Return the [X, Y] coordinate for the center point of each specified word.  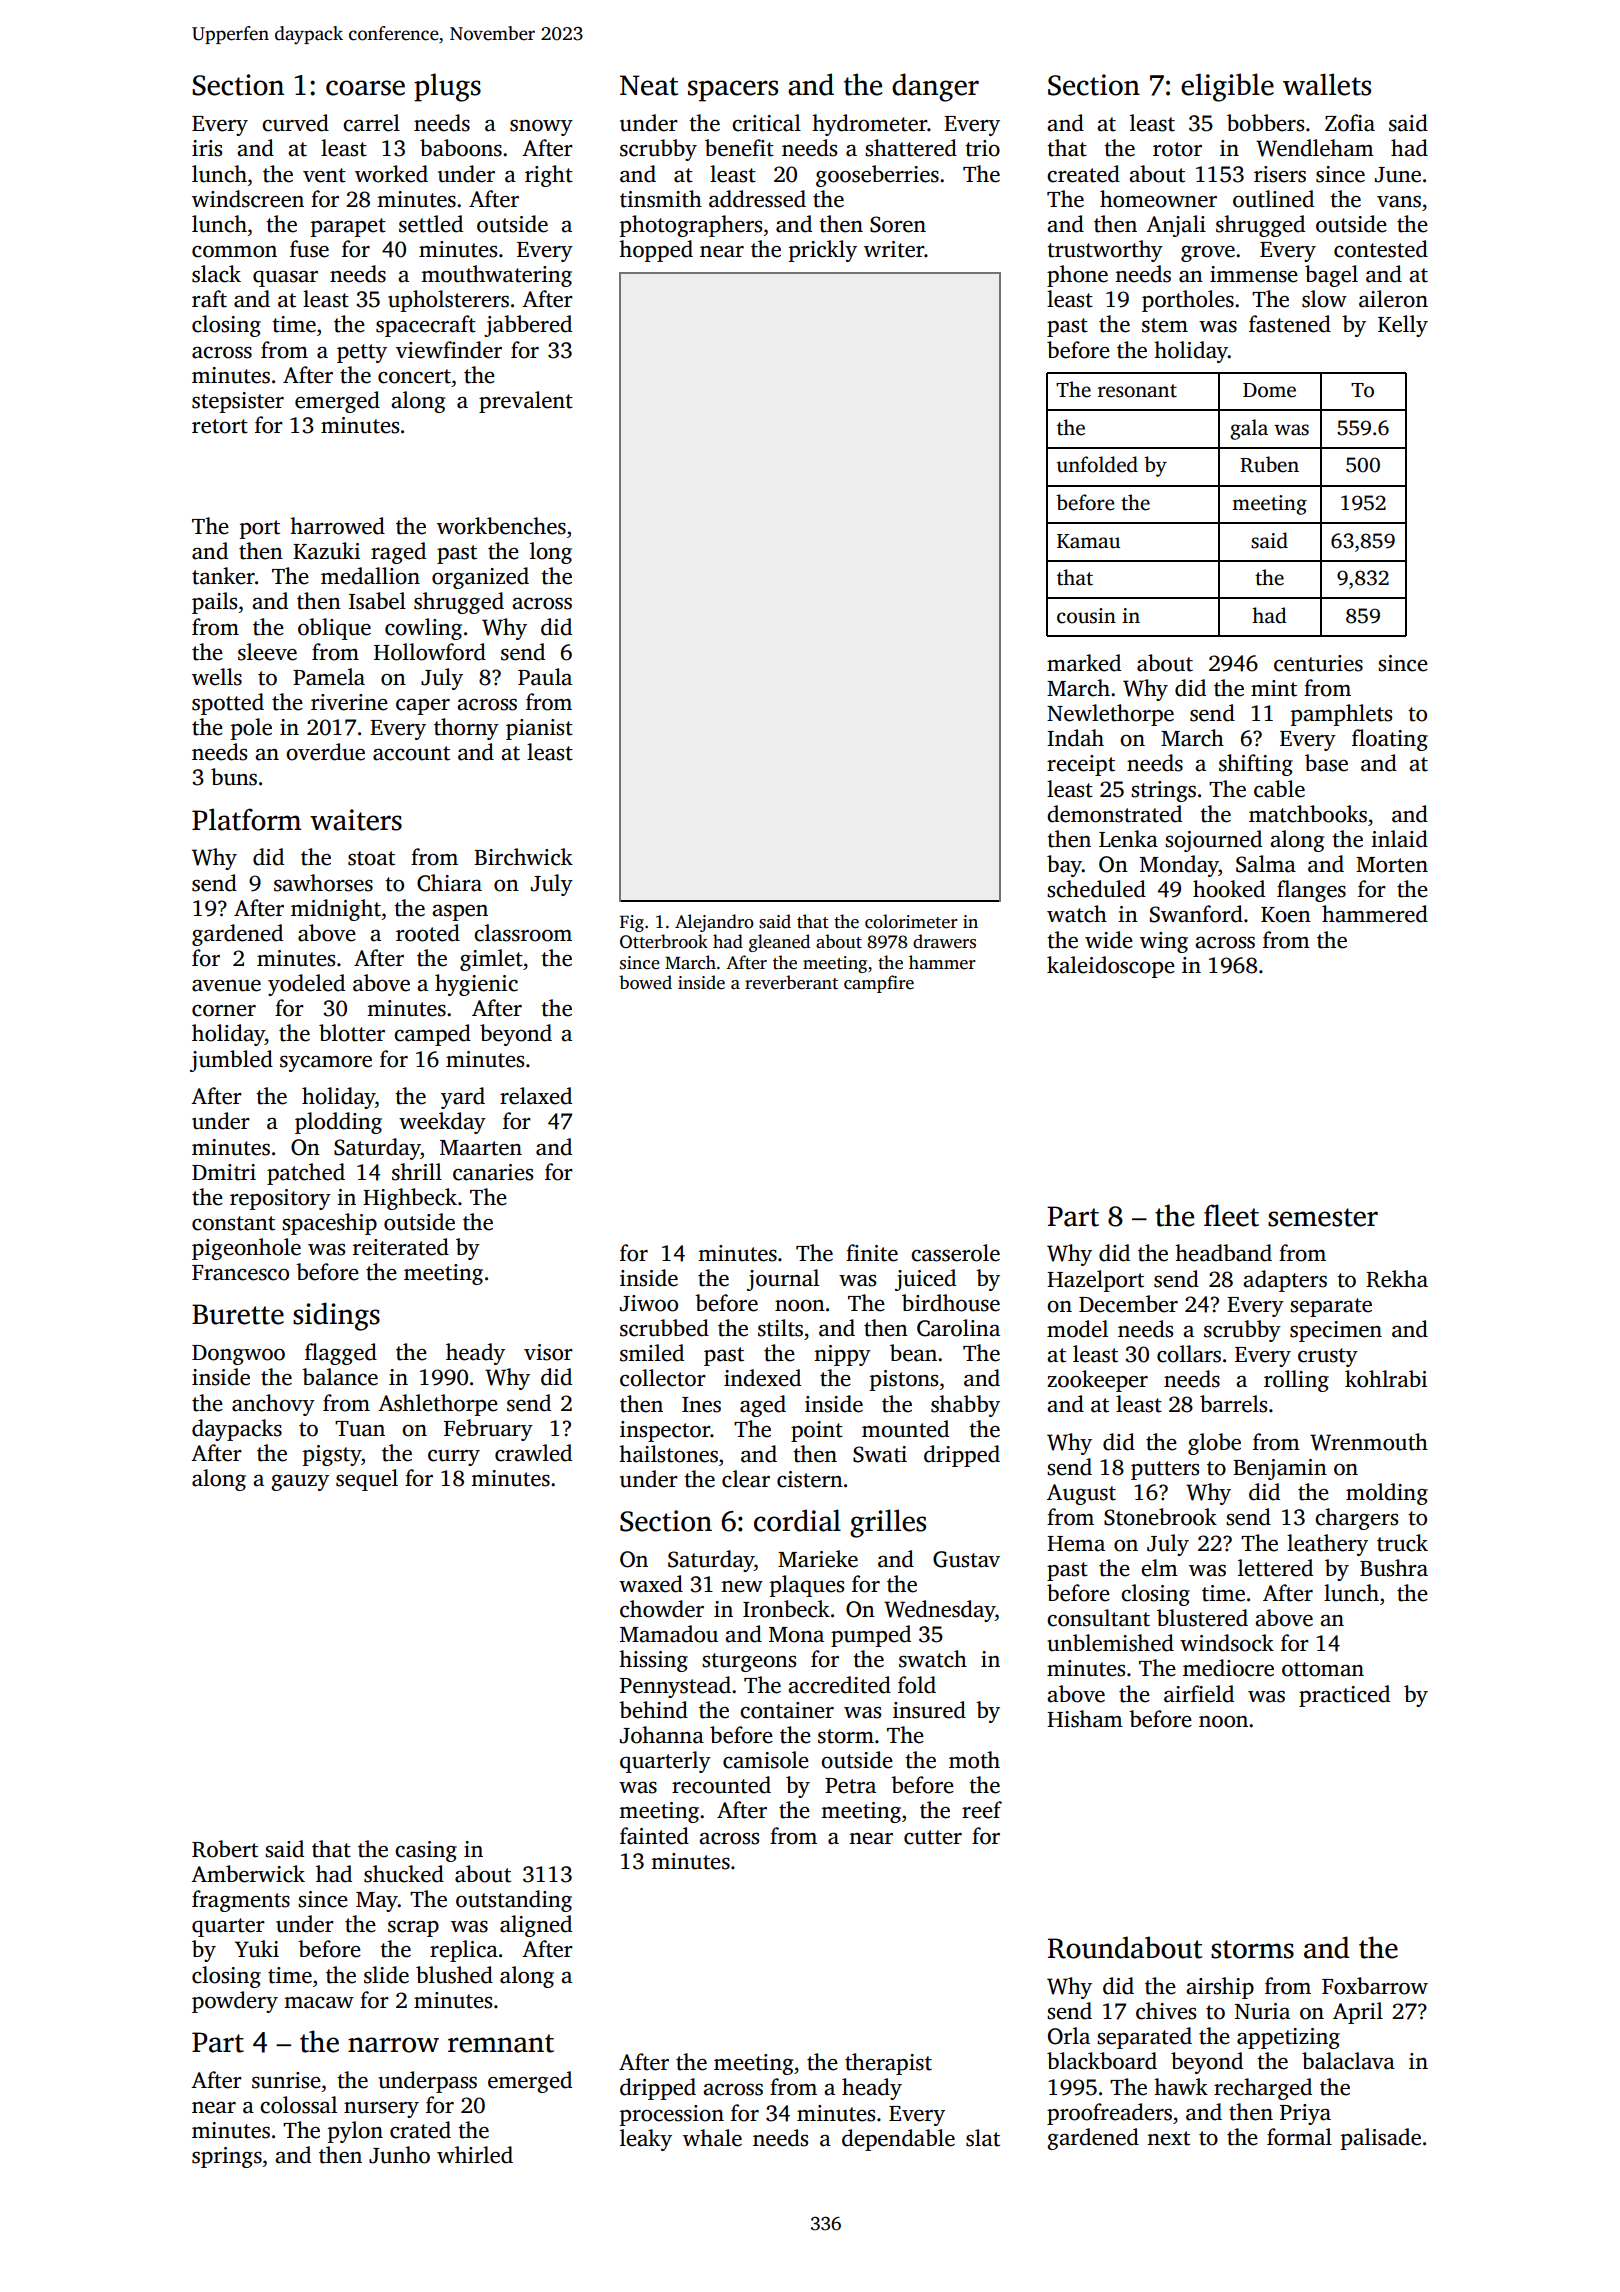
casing [426, 1851]
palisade [1381, 2139]
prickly [823, 251]
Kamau [1088, 541]
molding [1387, 1494]
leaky [646, 2140]
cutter [933, 1837]
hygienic [476, 985]
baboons [461, 148]
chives [1166, 2011]
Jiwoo [649, 1303]
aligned [536, 1926]
